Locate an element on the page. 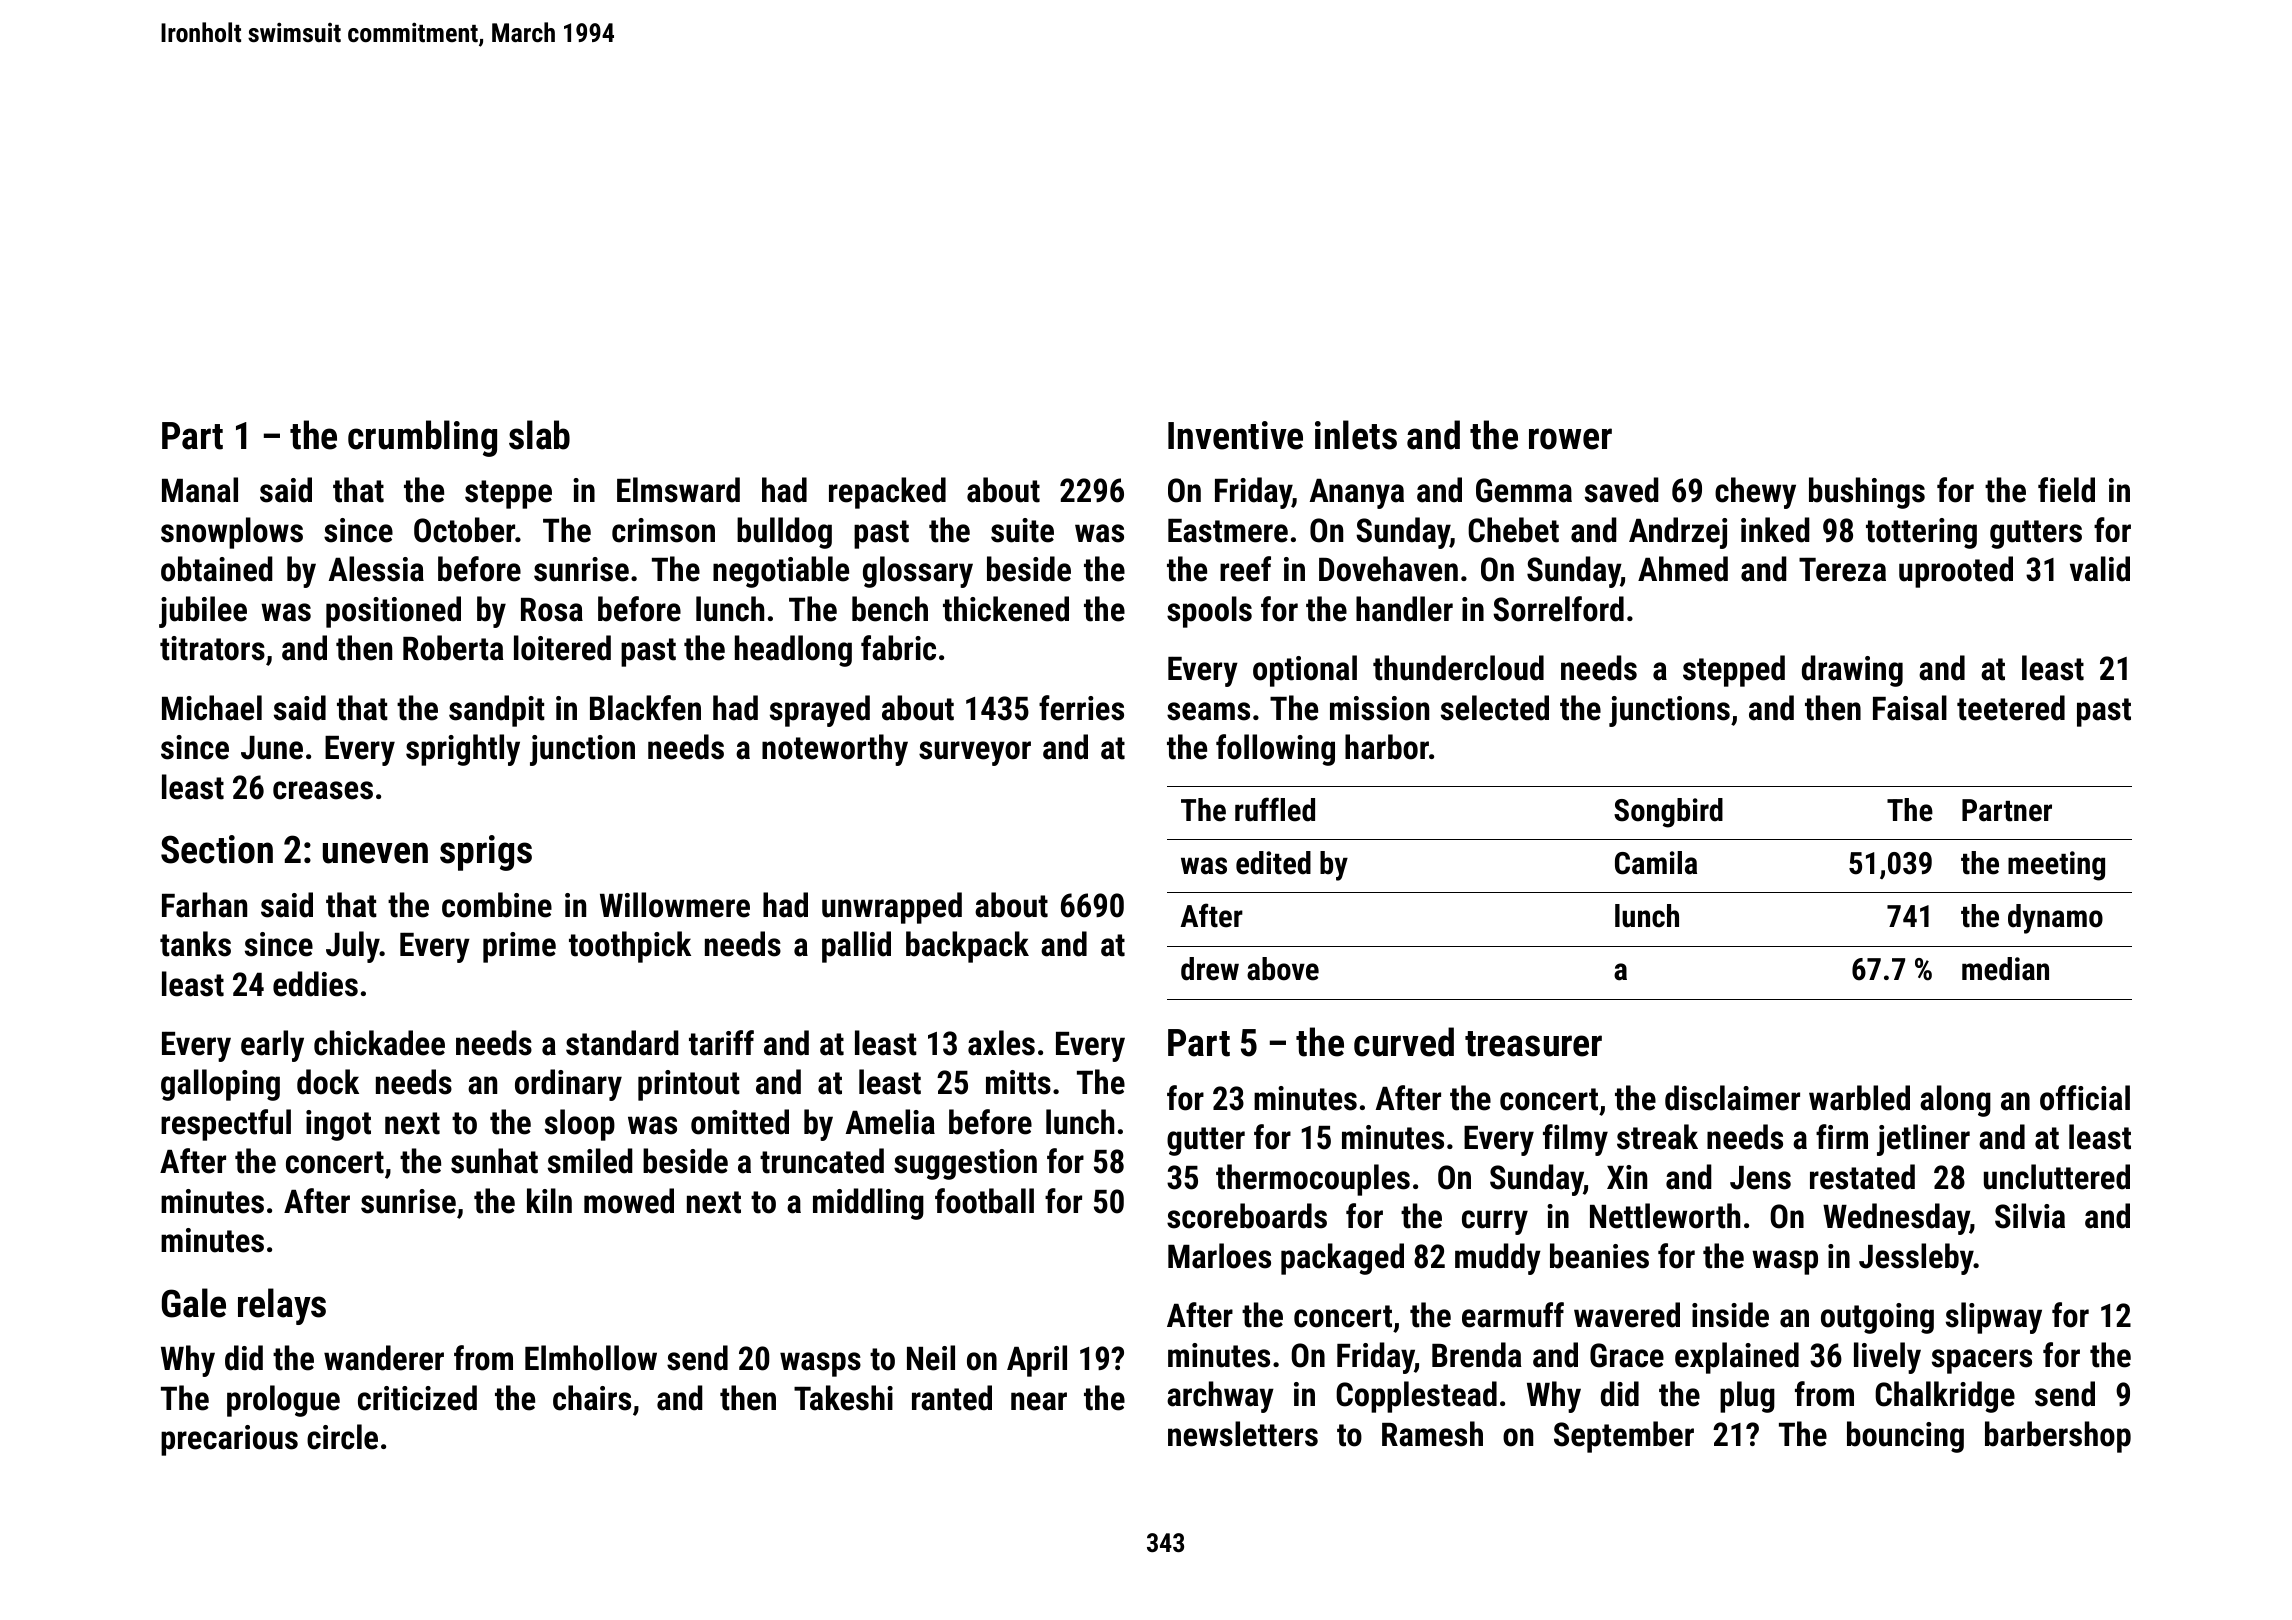 This page has height=1620, width=2292. inlets is located at coordinates (1356, 435).
